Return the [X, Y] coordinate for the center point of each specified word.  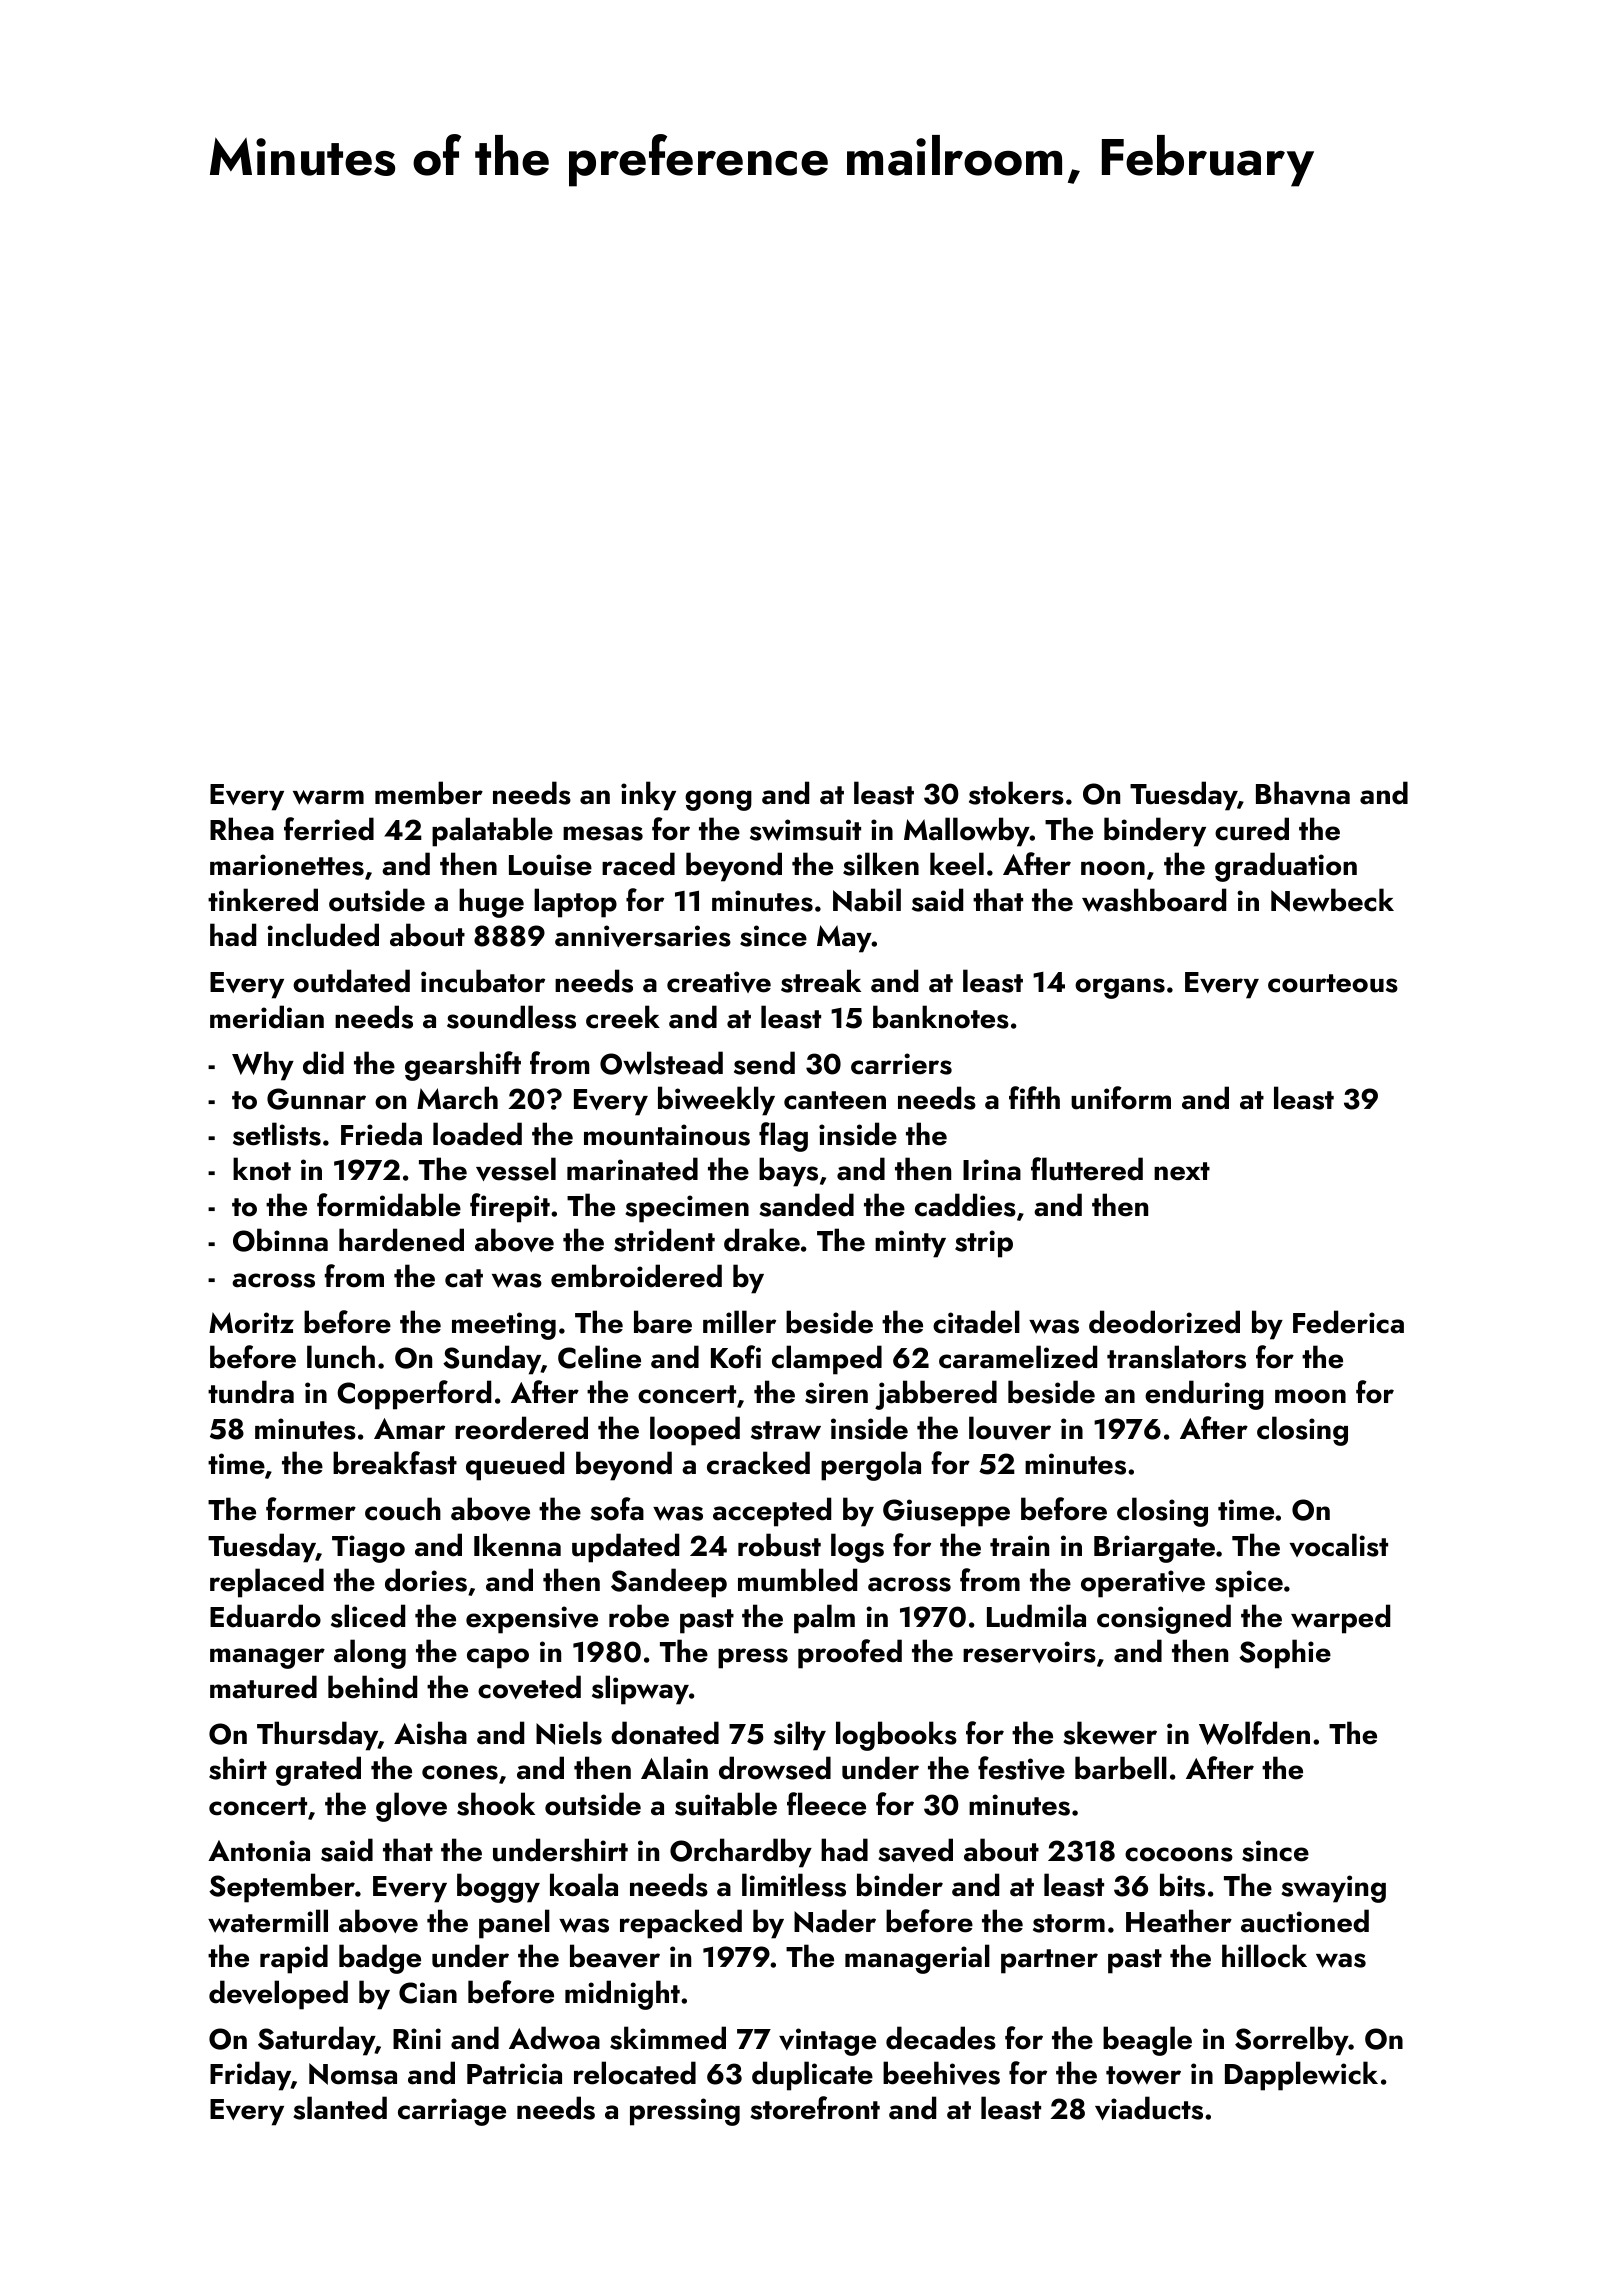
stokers [1016, 793]
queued [515, 1466]
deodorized [1164, 1322]
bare [663, 1322]
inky [648, 796]
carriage [452, 2112]
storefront [815, 2108]
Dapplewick [1301, 2076]
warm [328, 797]
